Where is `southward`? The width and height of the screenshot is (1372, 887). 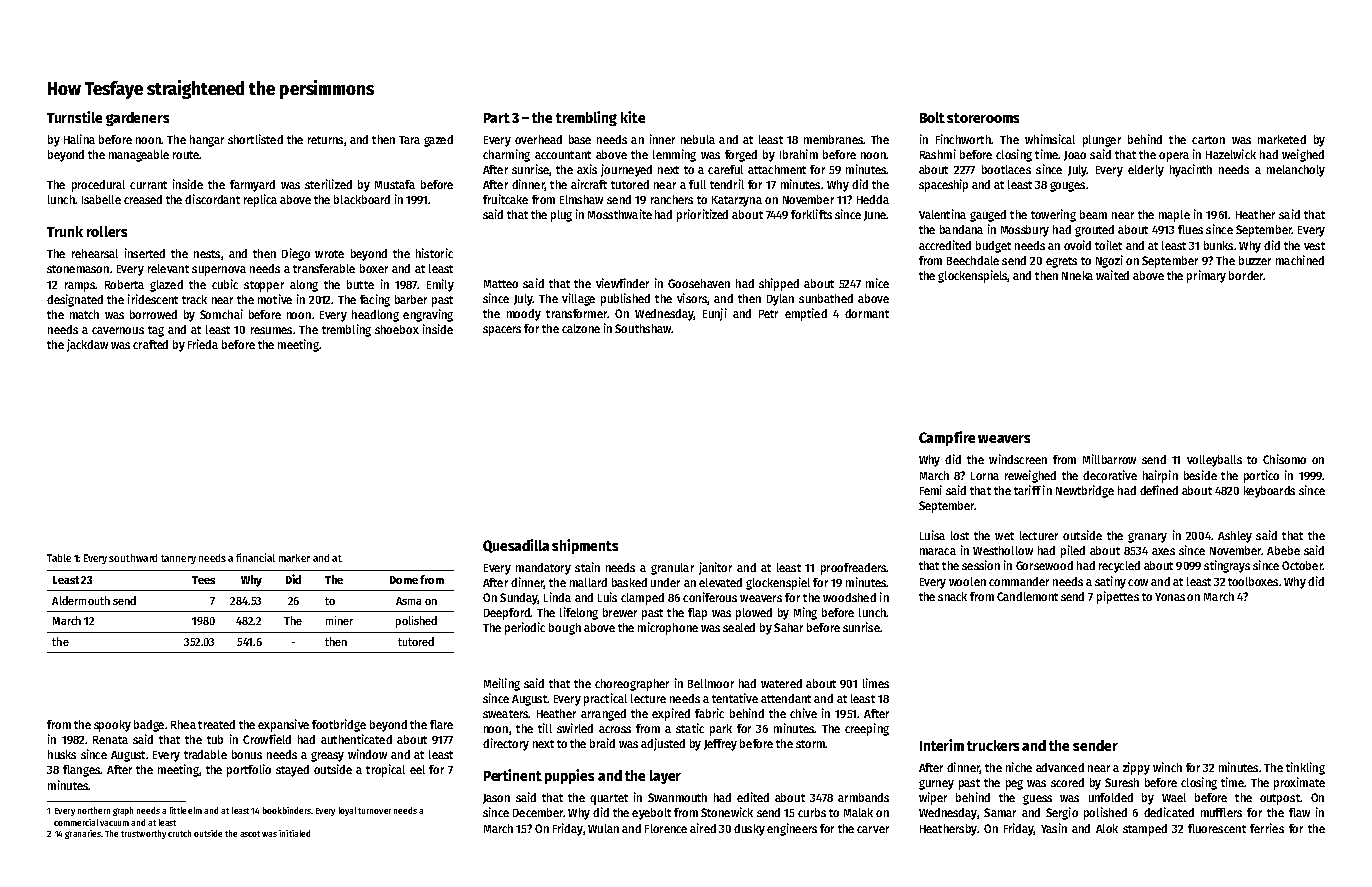 southward is located at coordinates (133, 558).
